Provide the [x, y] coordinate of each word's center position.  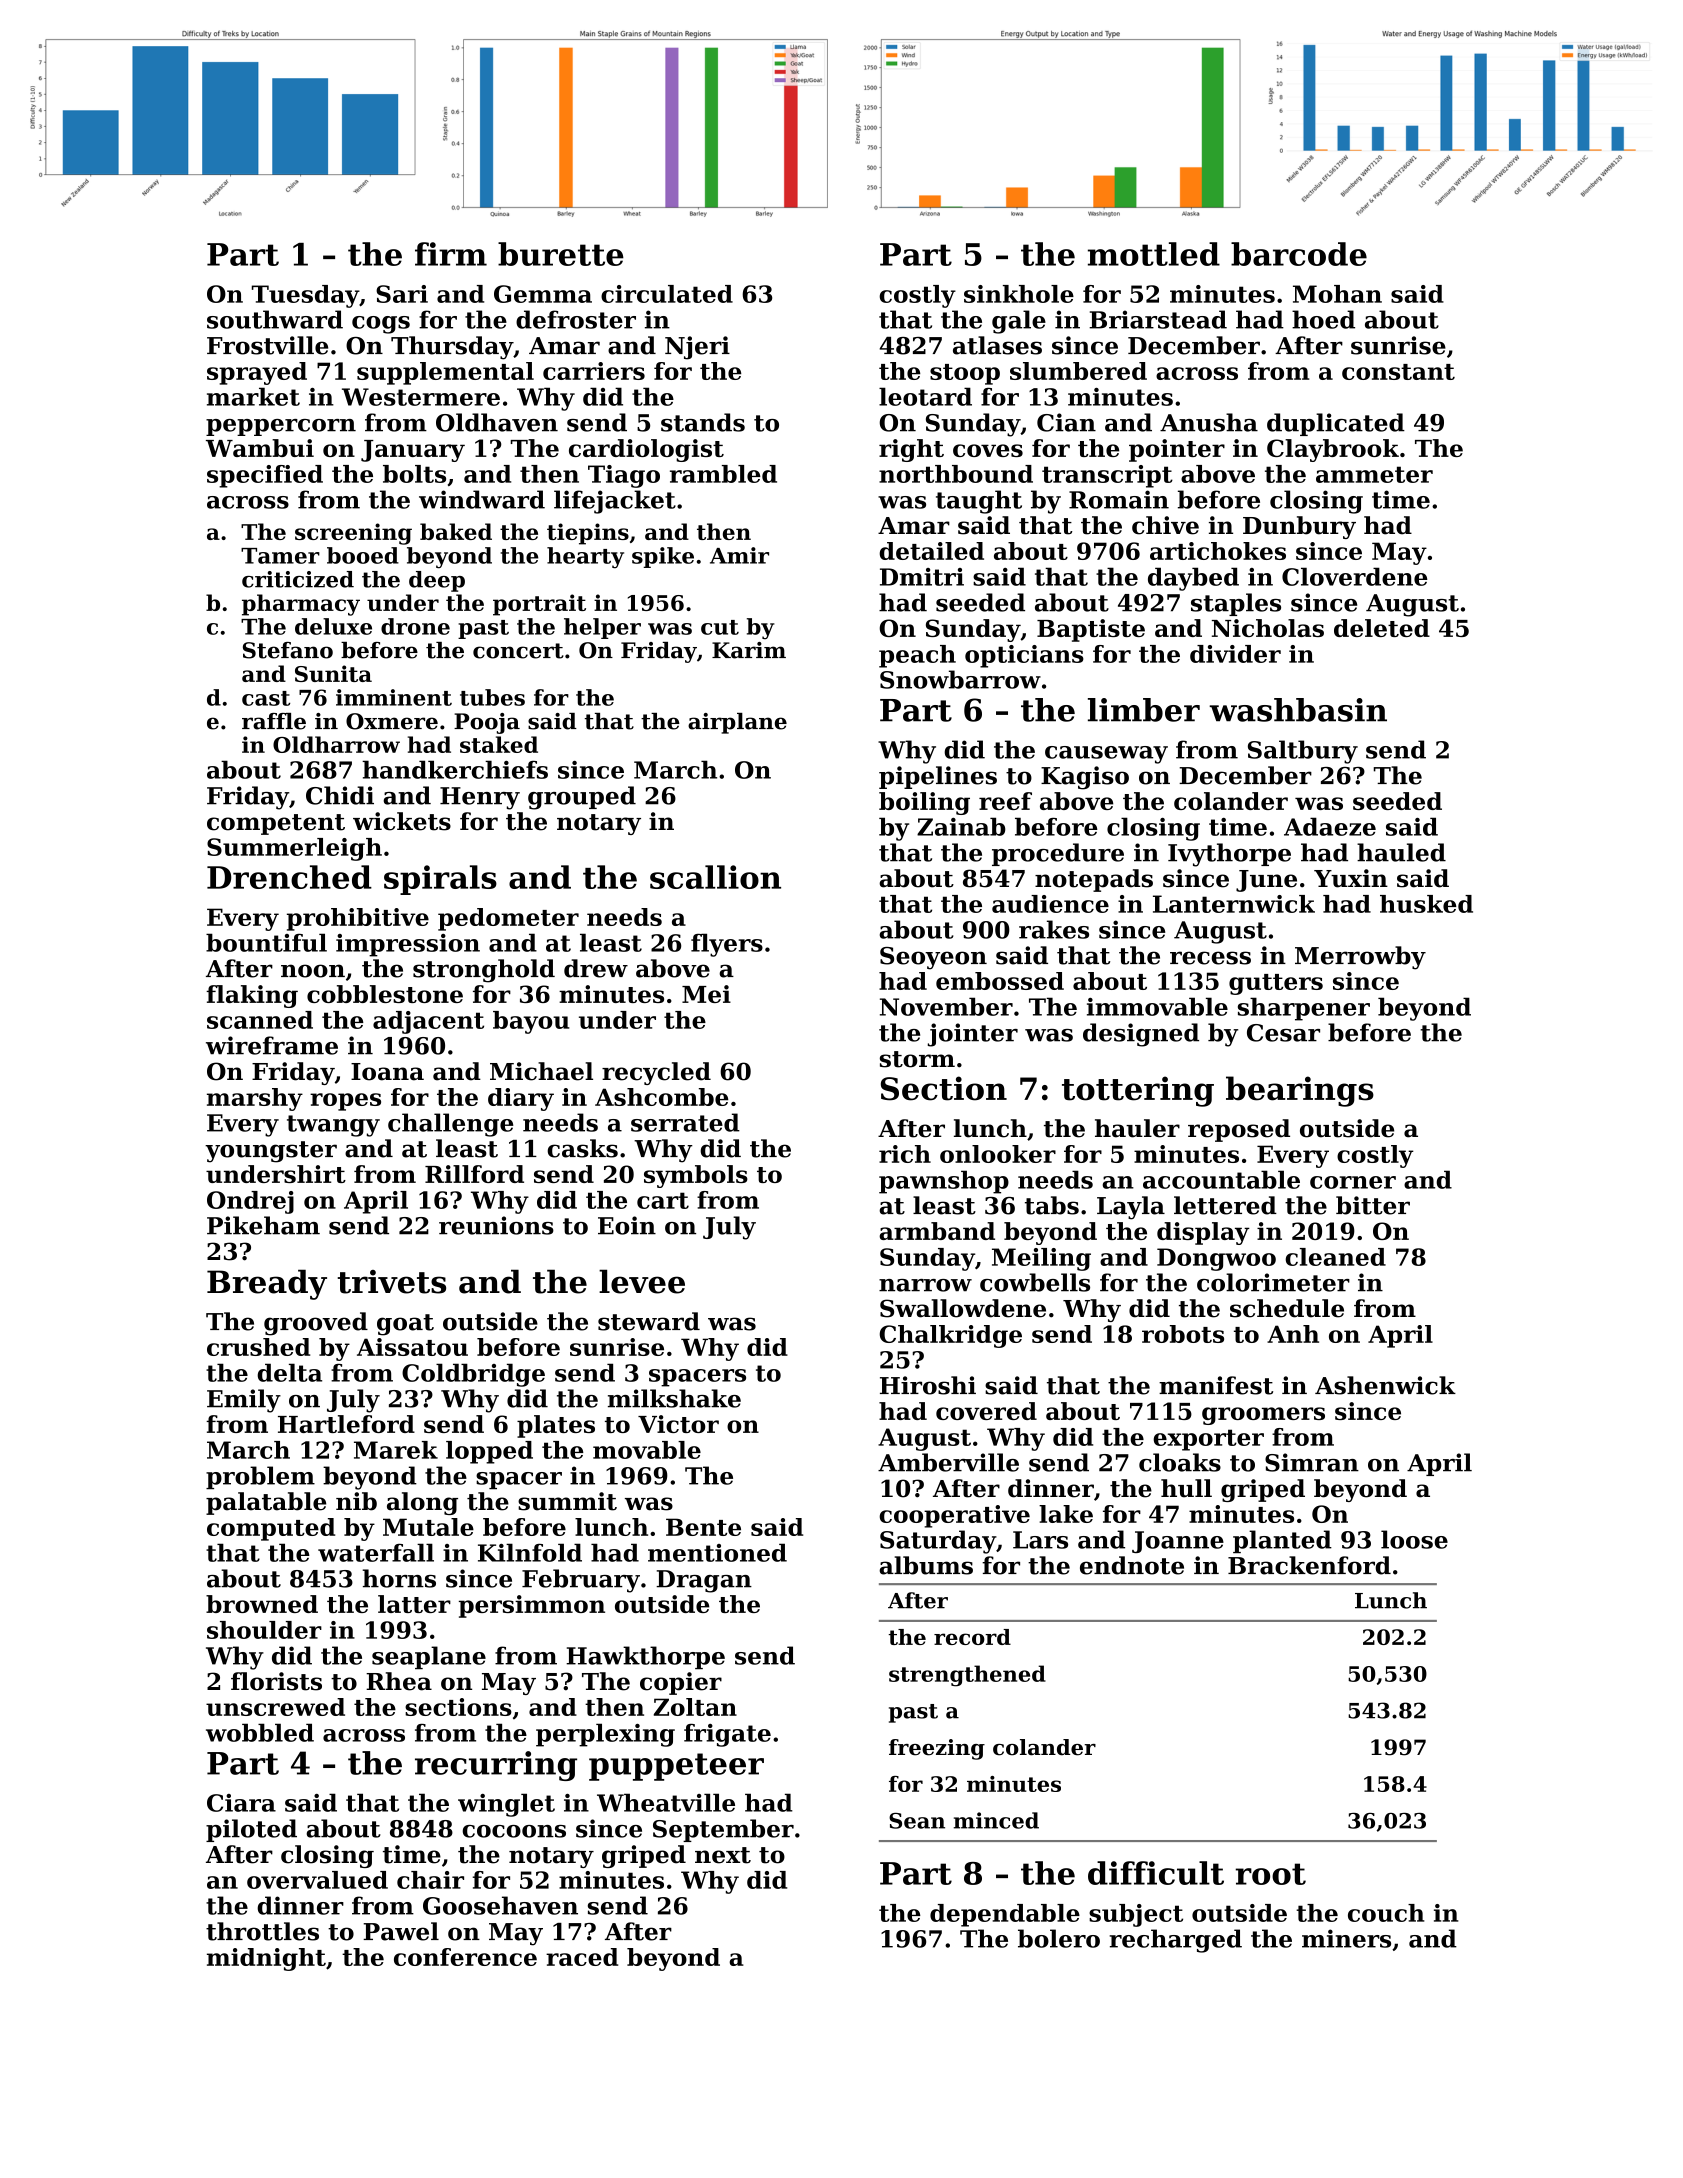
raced [582, 1957]
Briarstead [1158, 319]
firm [451, 254]
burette [561, 254]
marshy [255, 1099]
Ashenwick [1385, 1385]
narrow [925, 1285]
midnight [266, 1959]
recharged [1176, 1941]
